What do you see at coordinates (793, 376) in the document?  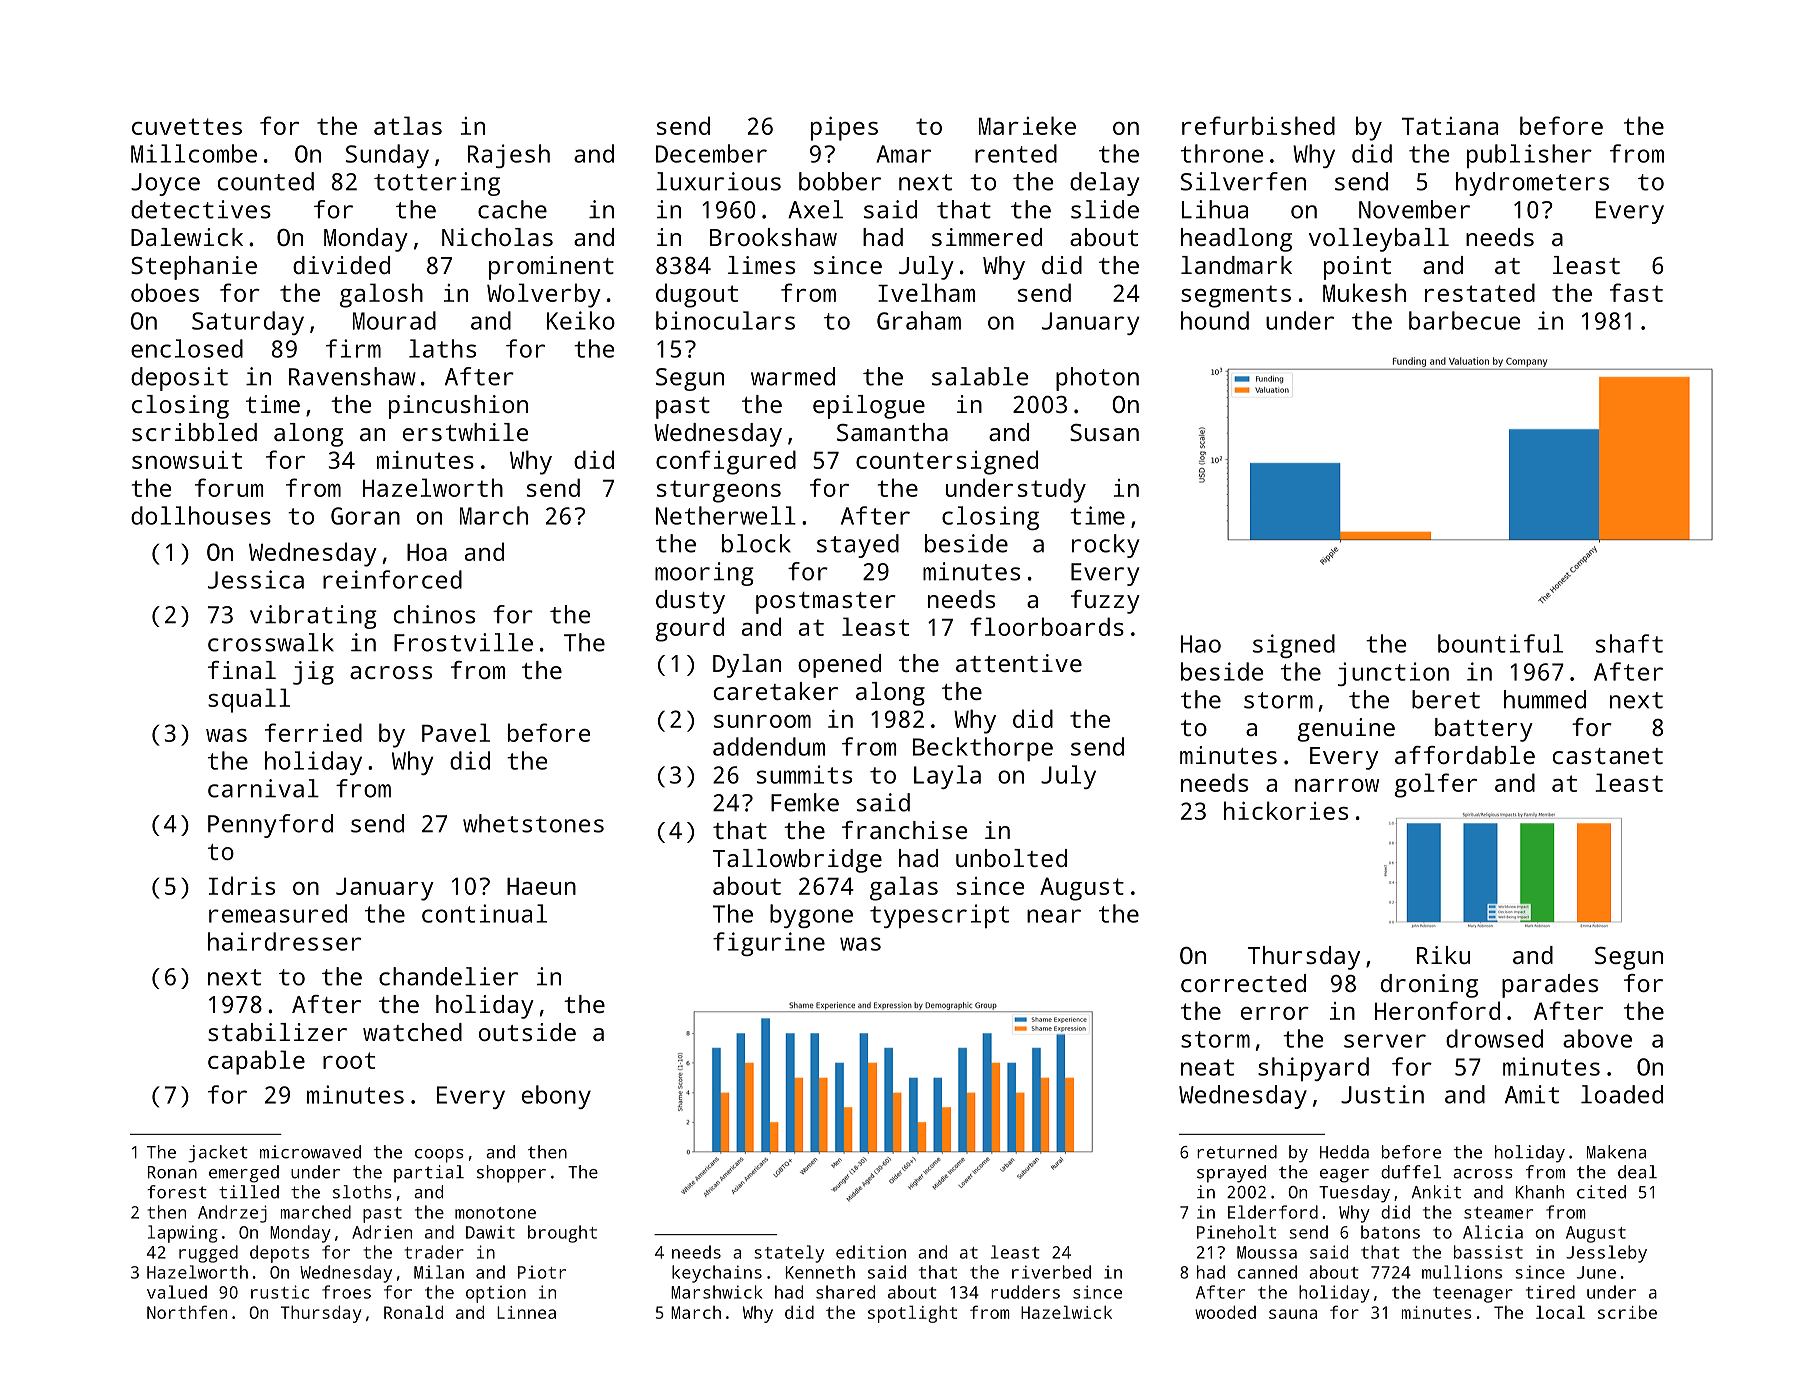 I see `warmed` at bounding box center [793, 376].
